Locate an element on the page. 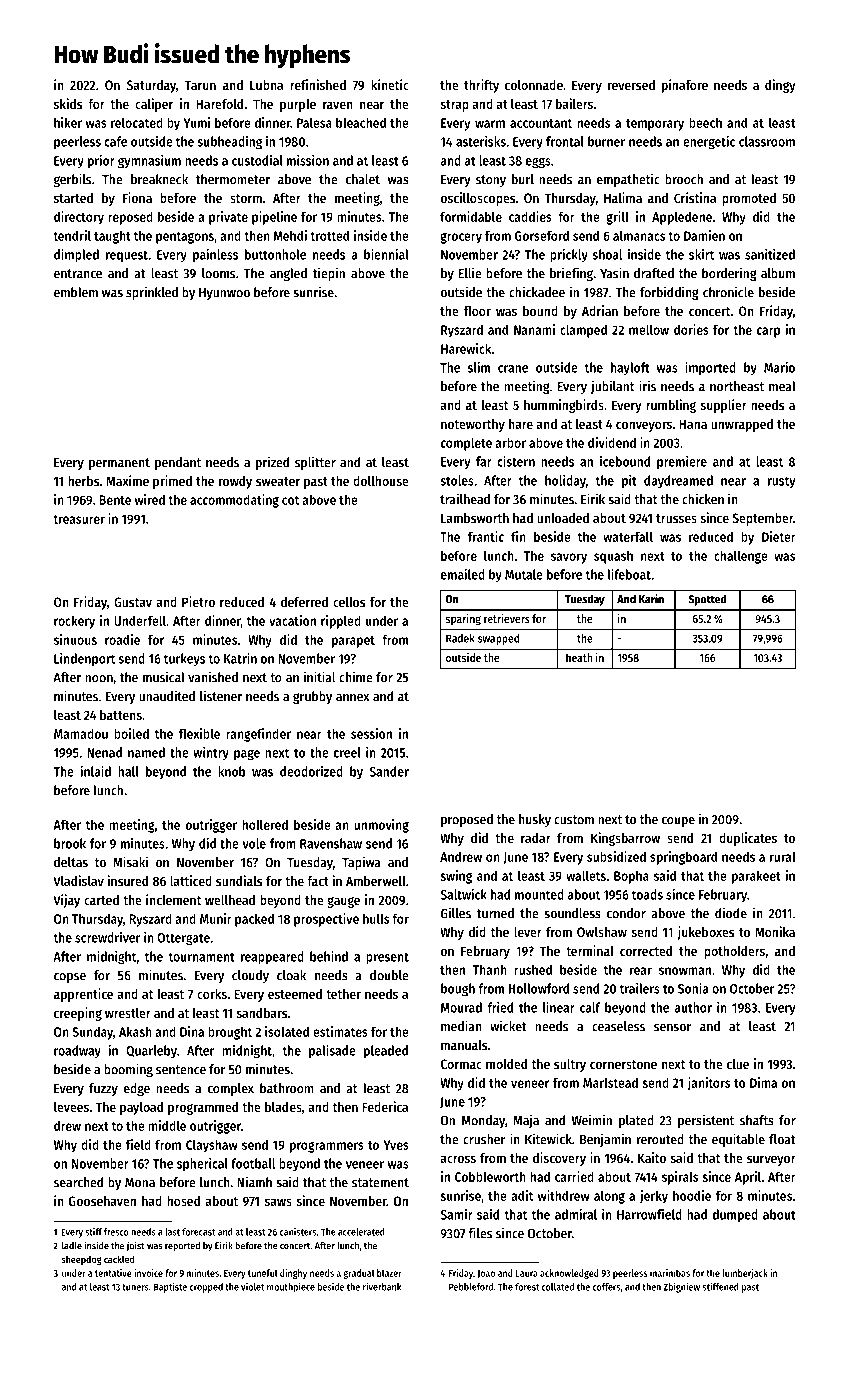  inlaid is located at coordinates (96, 771).
